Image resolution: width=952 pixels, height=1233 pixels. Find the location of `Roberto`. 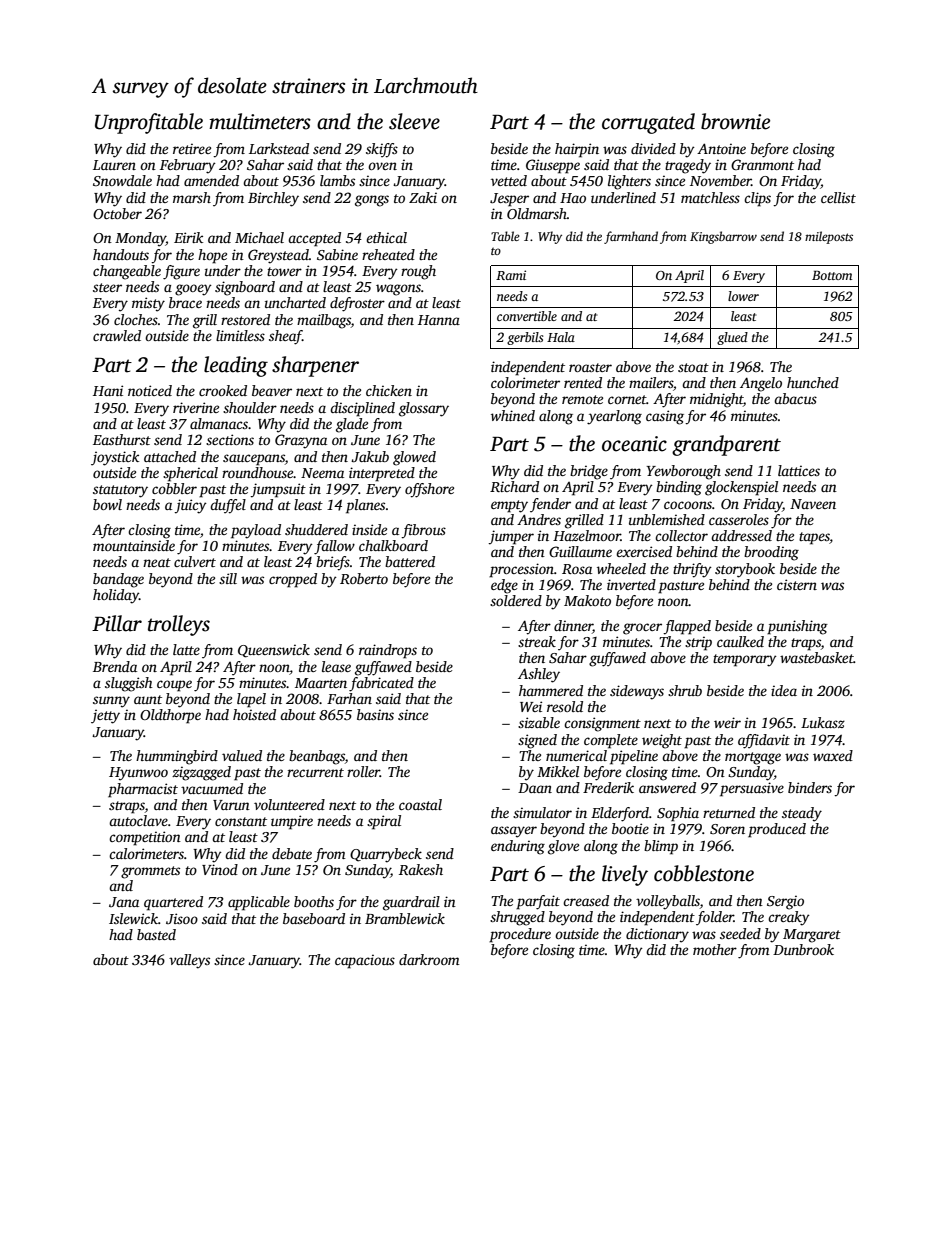

Roberto is located at coordinates (364, 578).
